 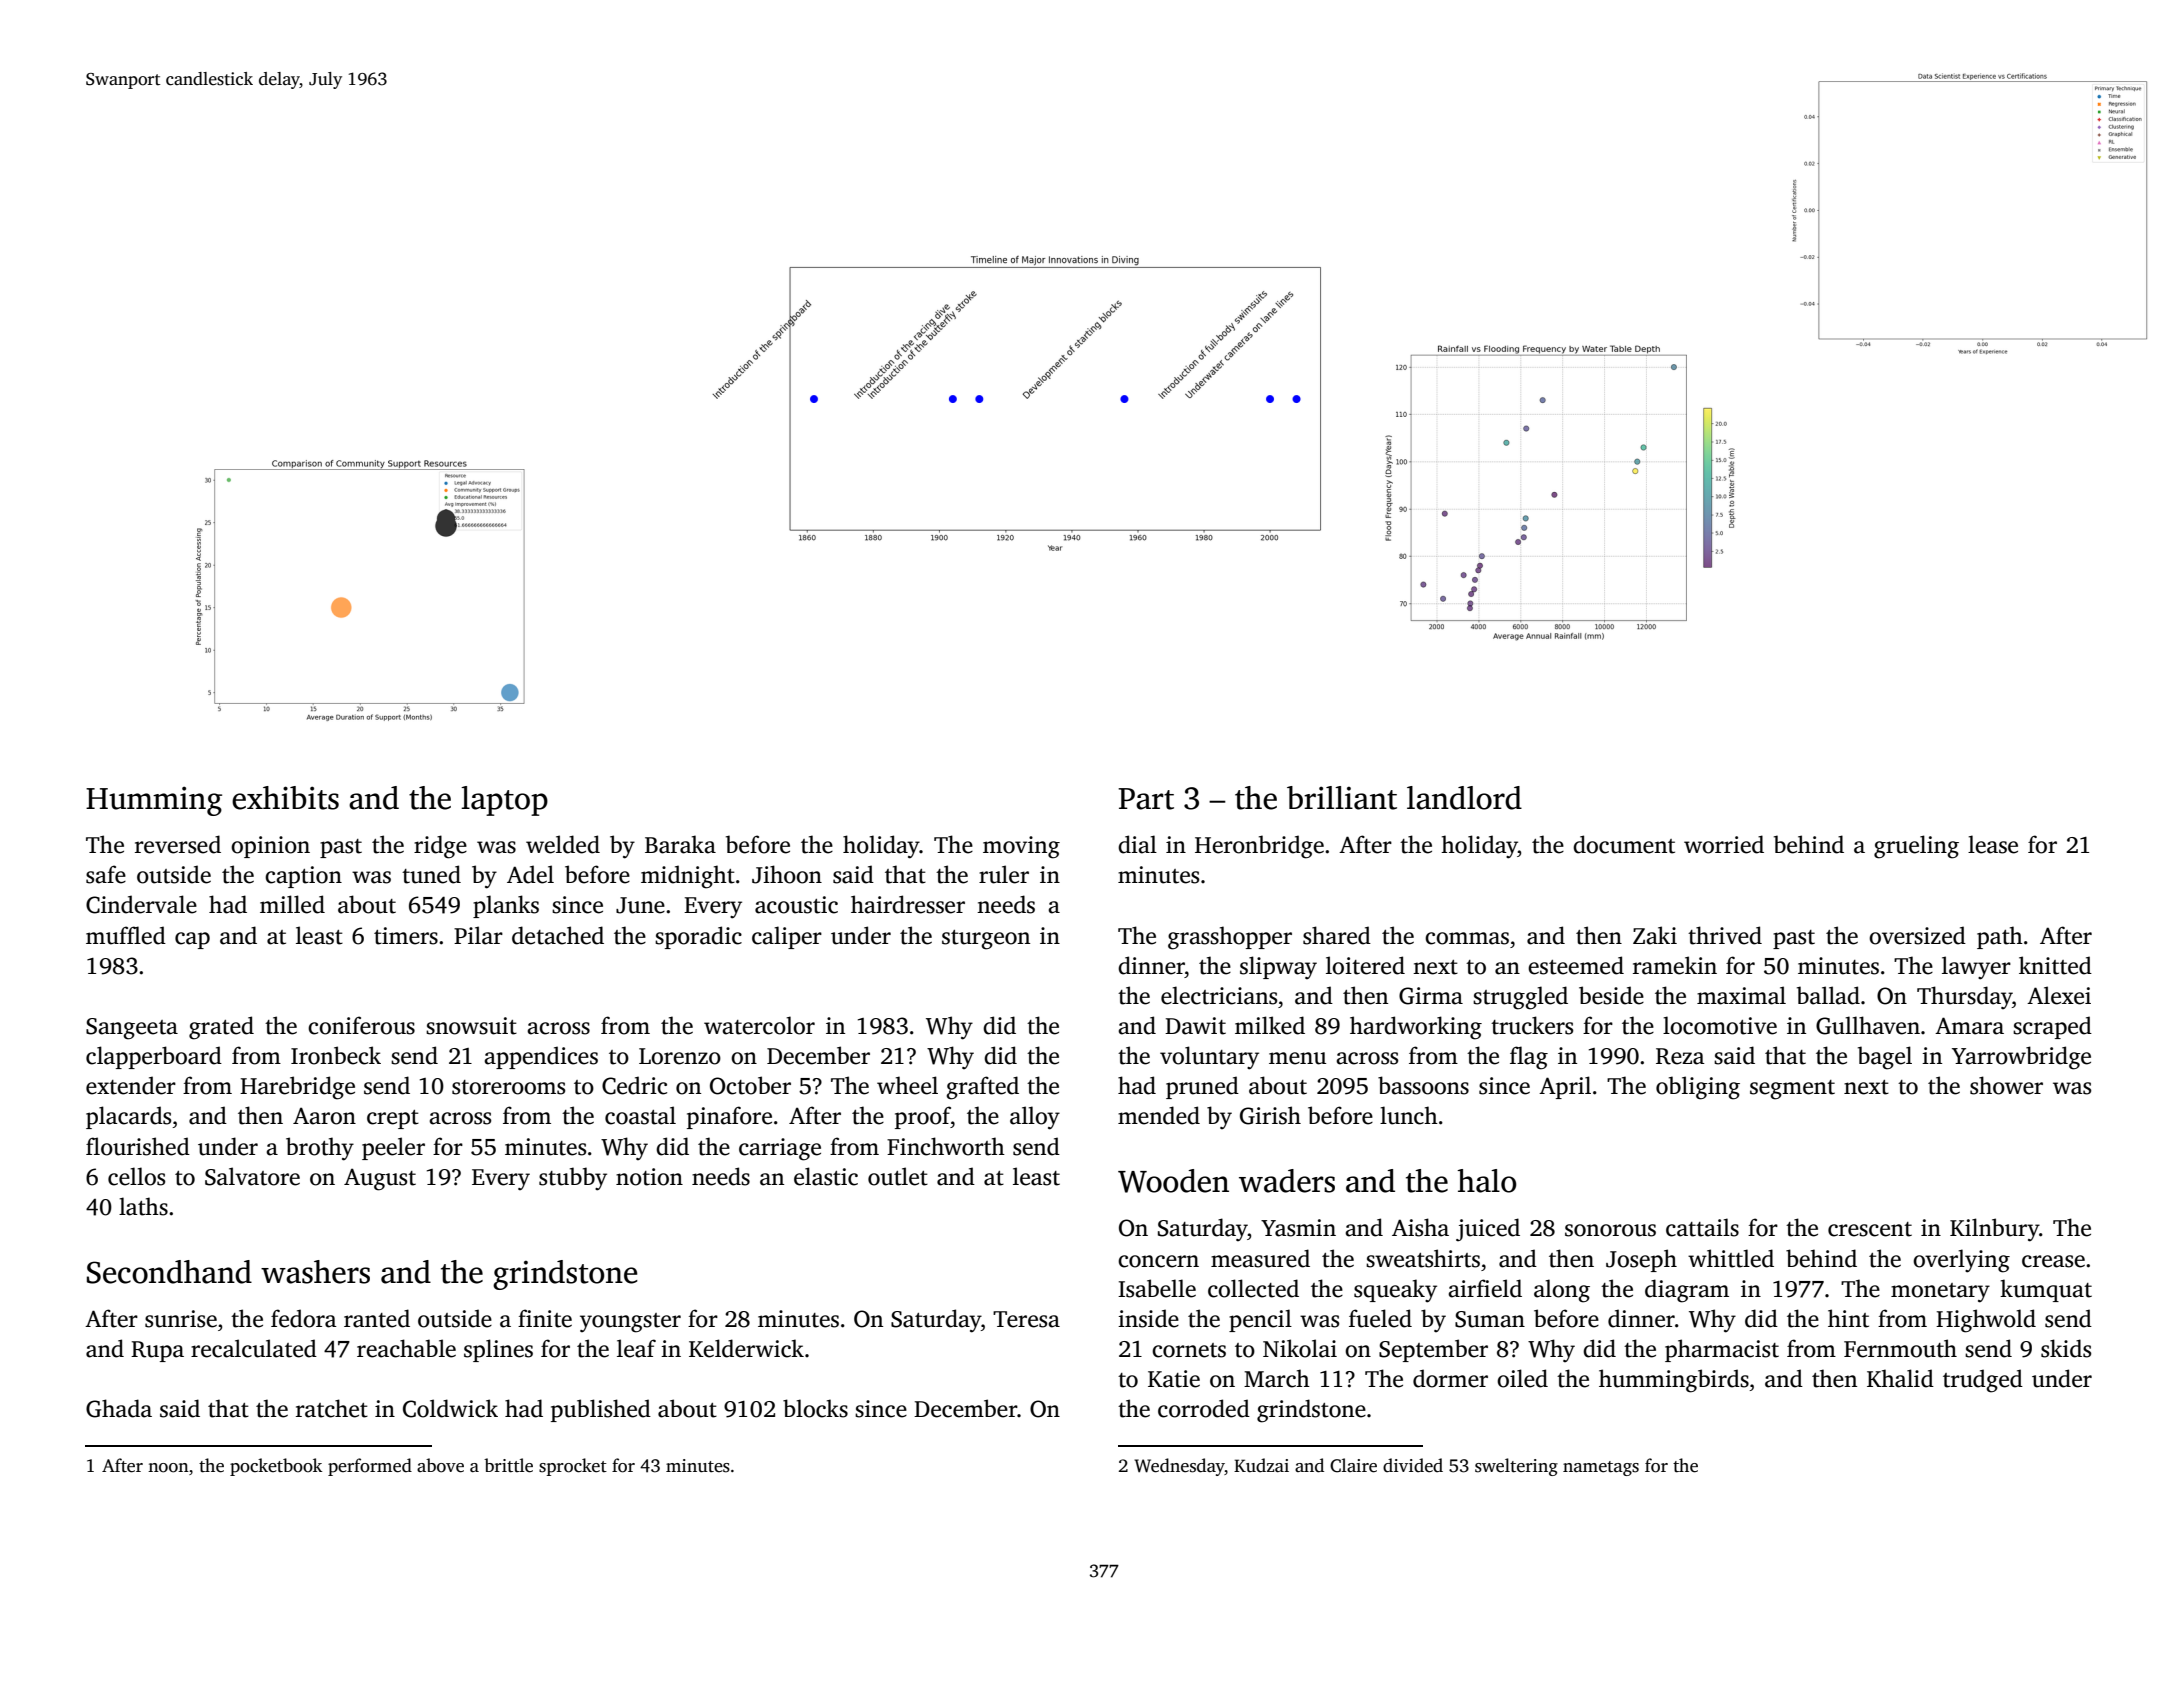 I want to click on Salvatore, so click(x=252, y=1176).
